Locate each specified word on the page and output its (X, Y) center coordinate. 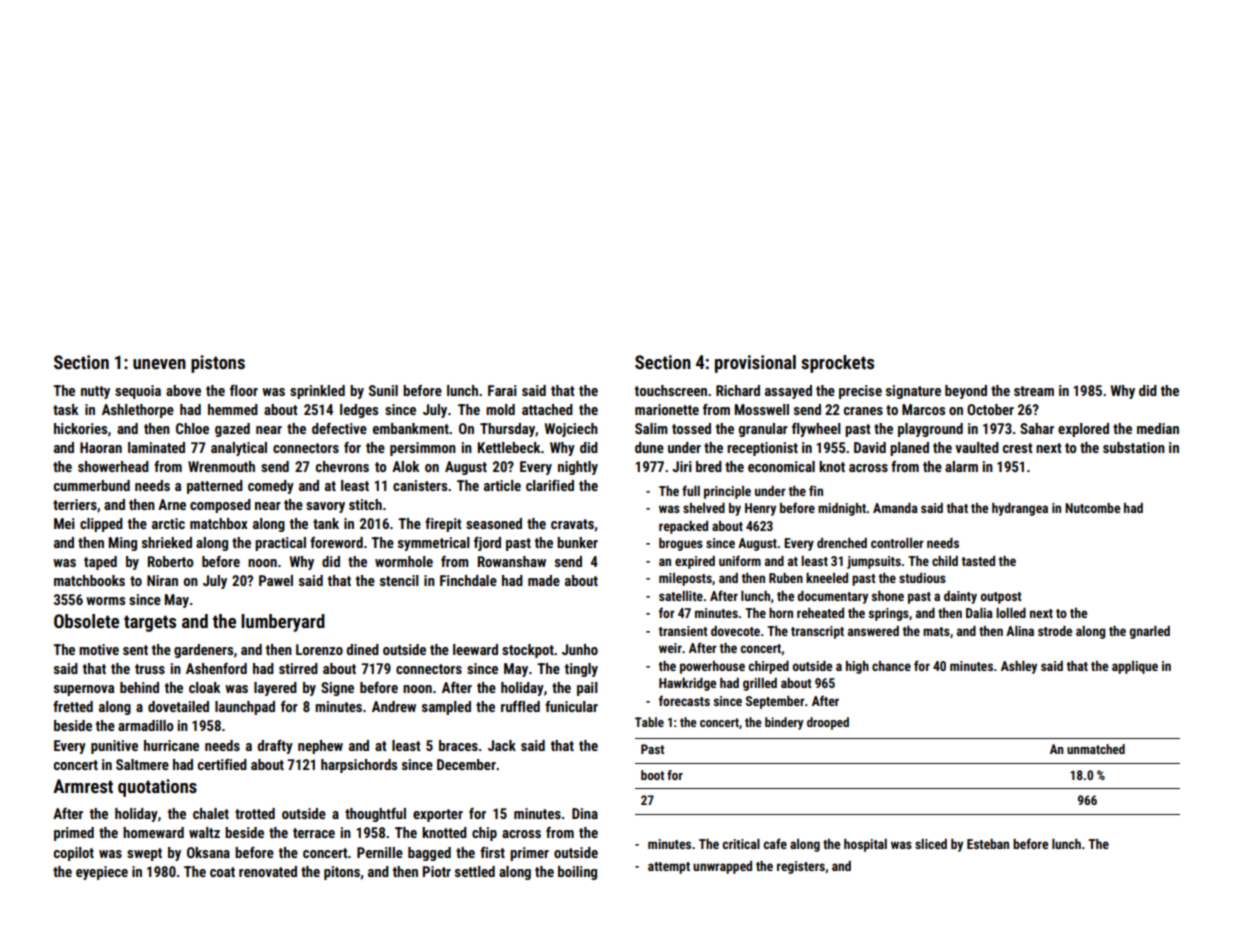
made (544, 580)
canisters (420, 485)
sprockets (837, 364)
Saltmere (142, 764)
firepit (443, 525)
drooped (828, 723)
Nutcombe (1092, 508)
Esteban (988, 844)
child (945, 561)
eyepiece (102, 873)
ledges (359, 411)
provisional (755, 364)
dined (362, 649)
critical (741, 844)
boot (652, 775)
